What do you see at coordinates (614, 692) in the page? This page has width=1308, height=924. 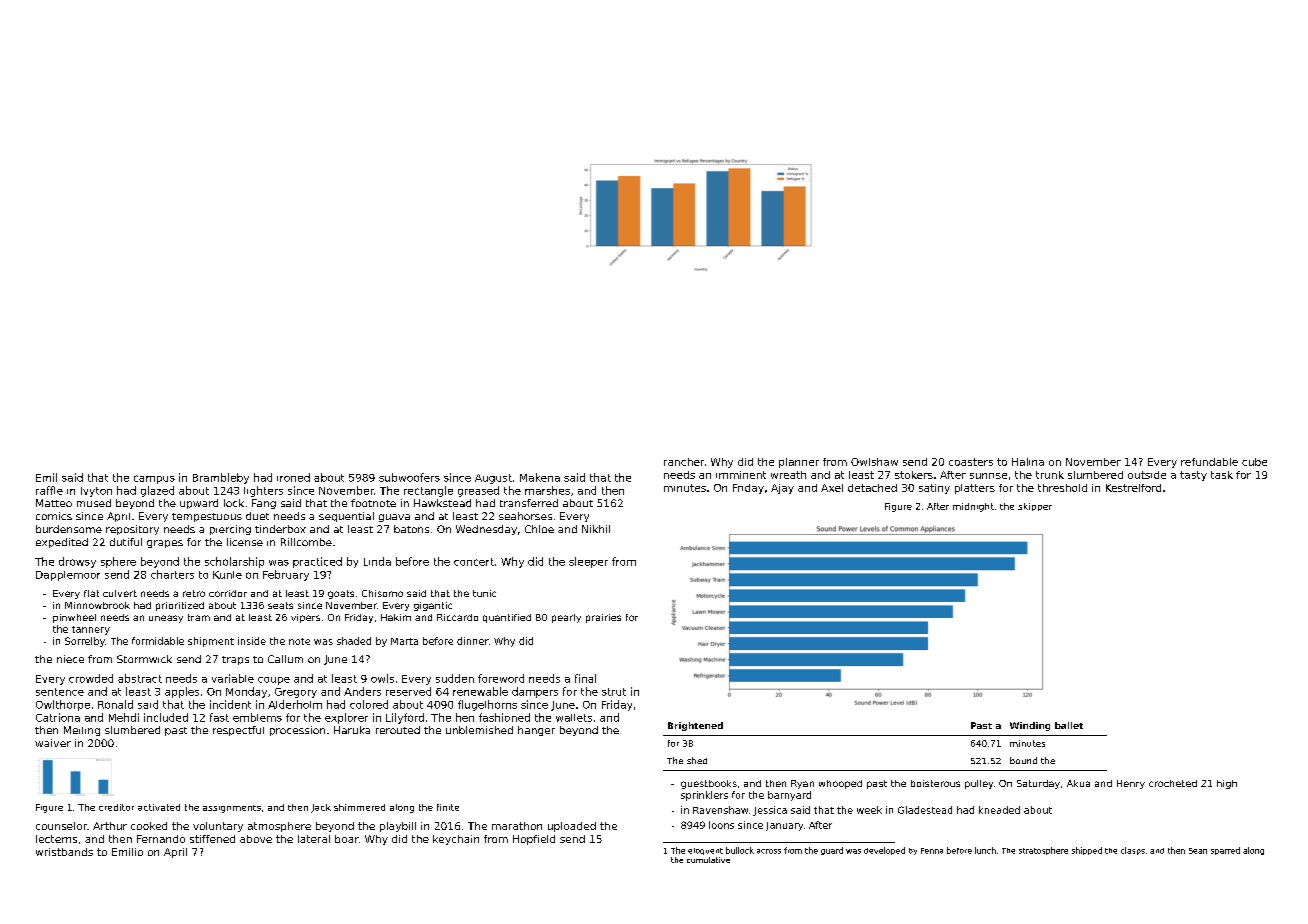 I see `strut` at bounding box center [614, 692].
